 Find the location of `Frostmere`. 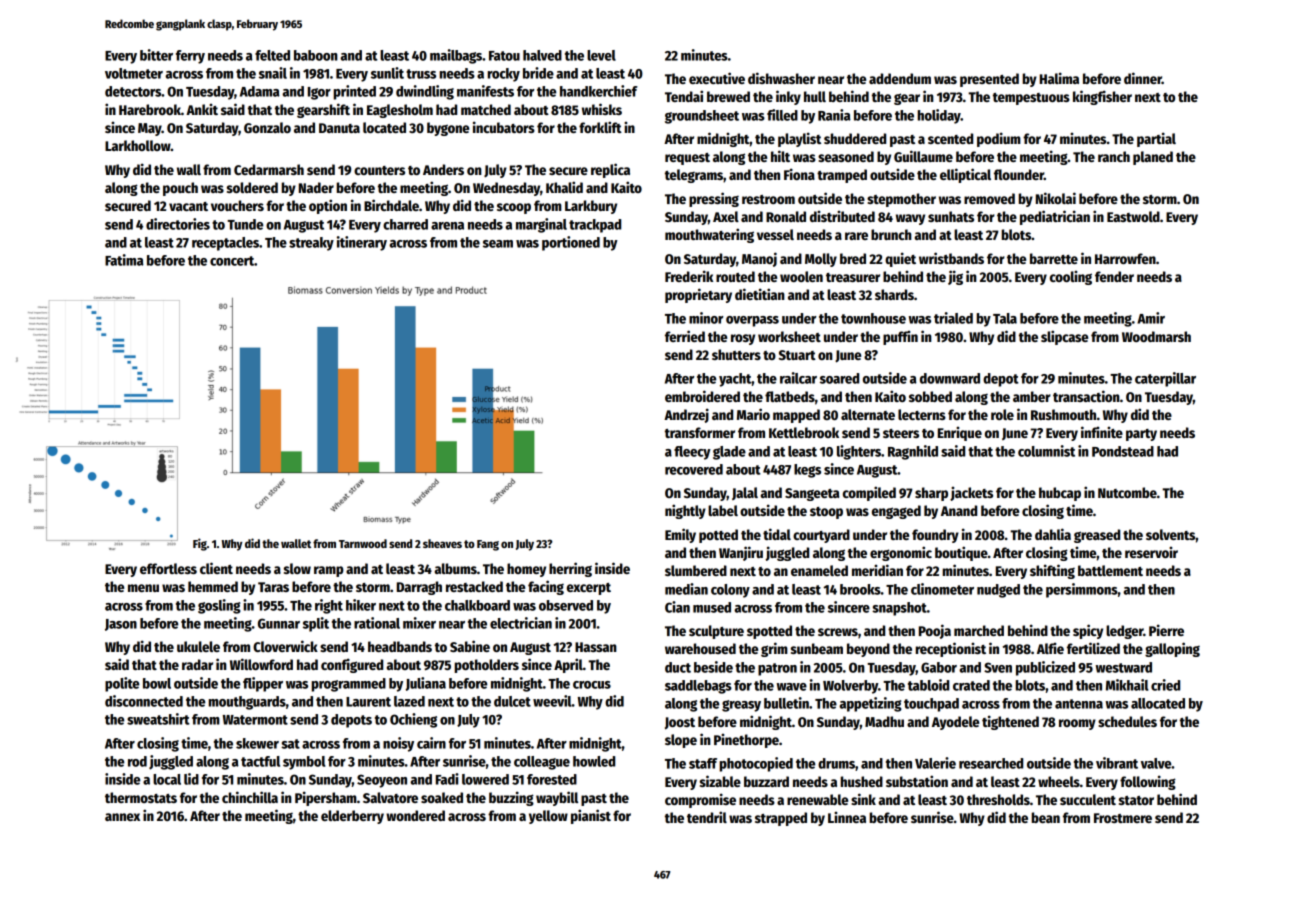

Frostmere is located at coordinates (1123, 818).
